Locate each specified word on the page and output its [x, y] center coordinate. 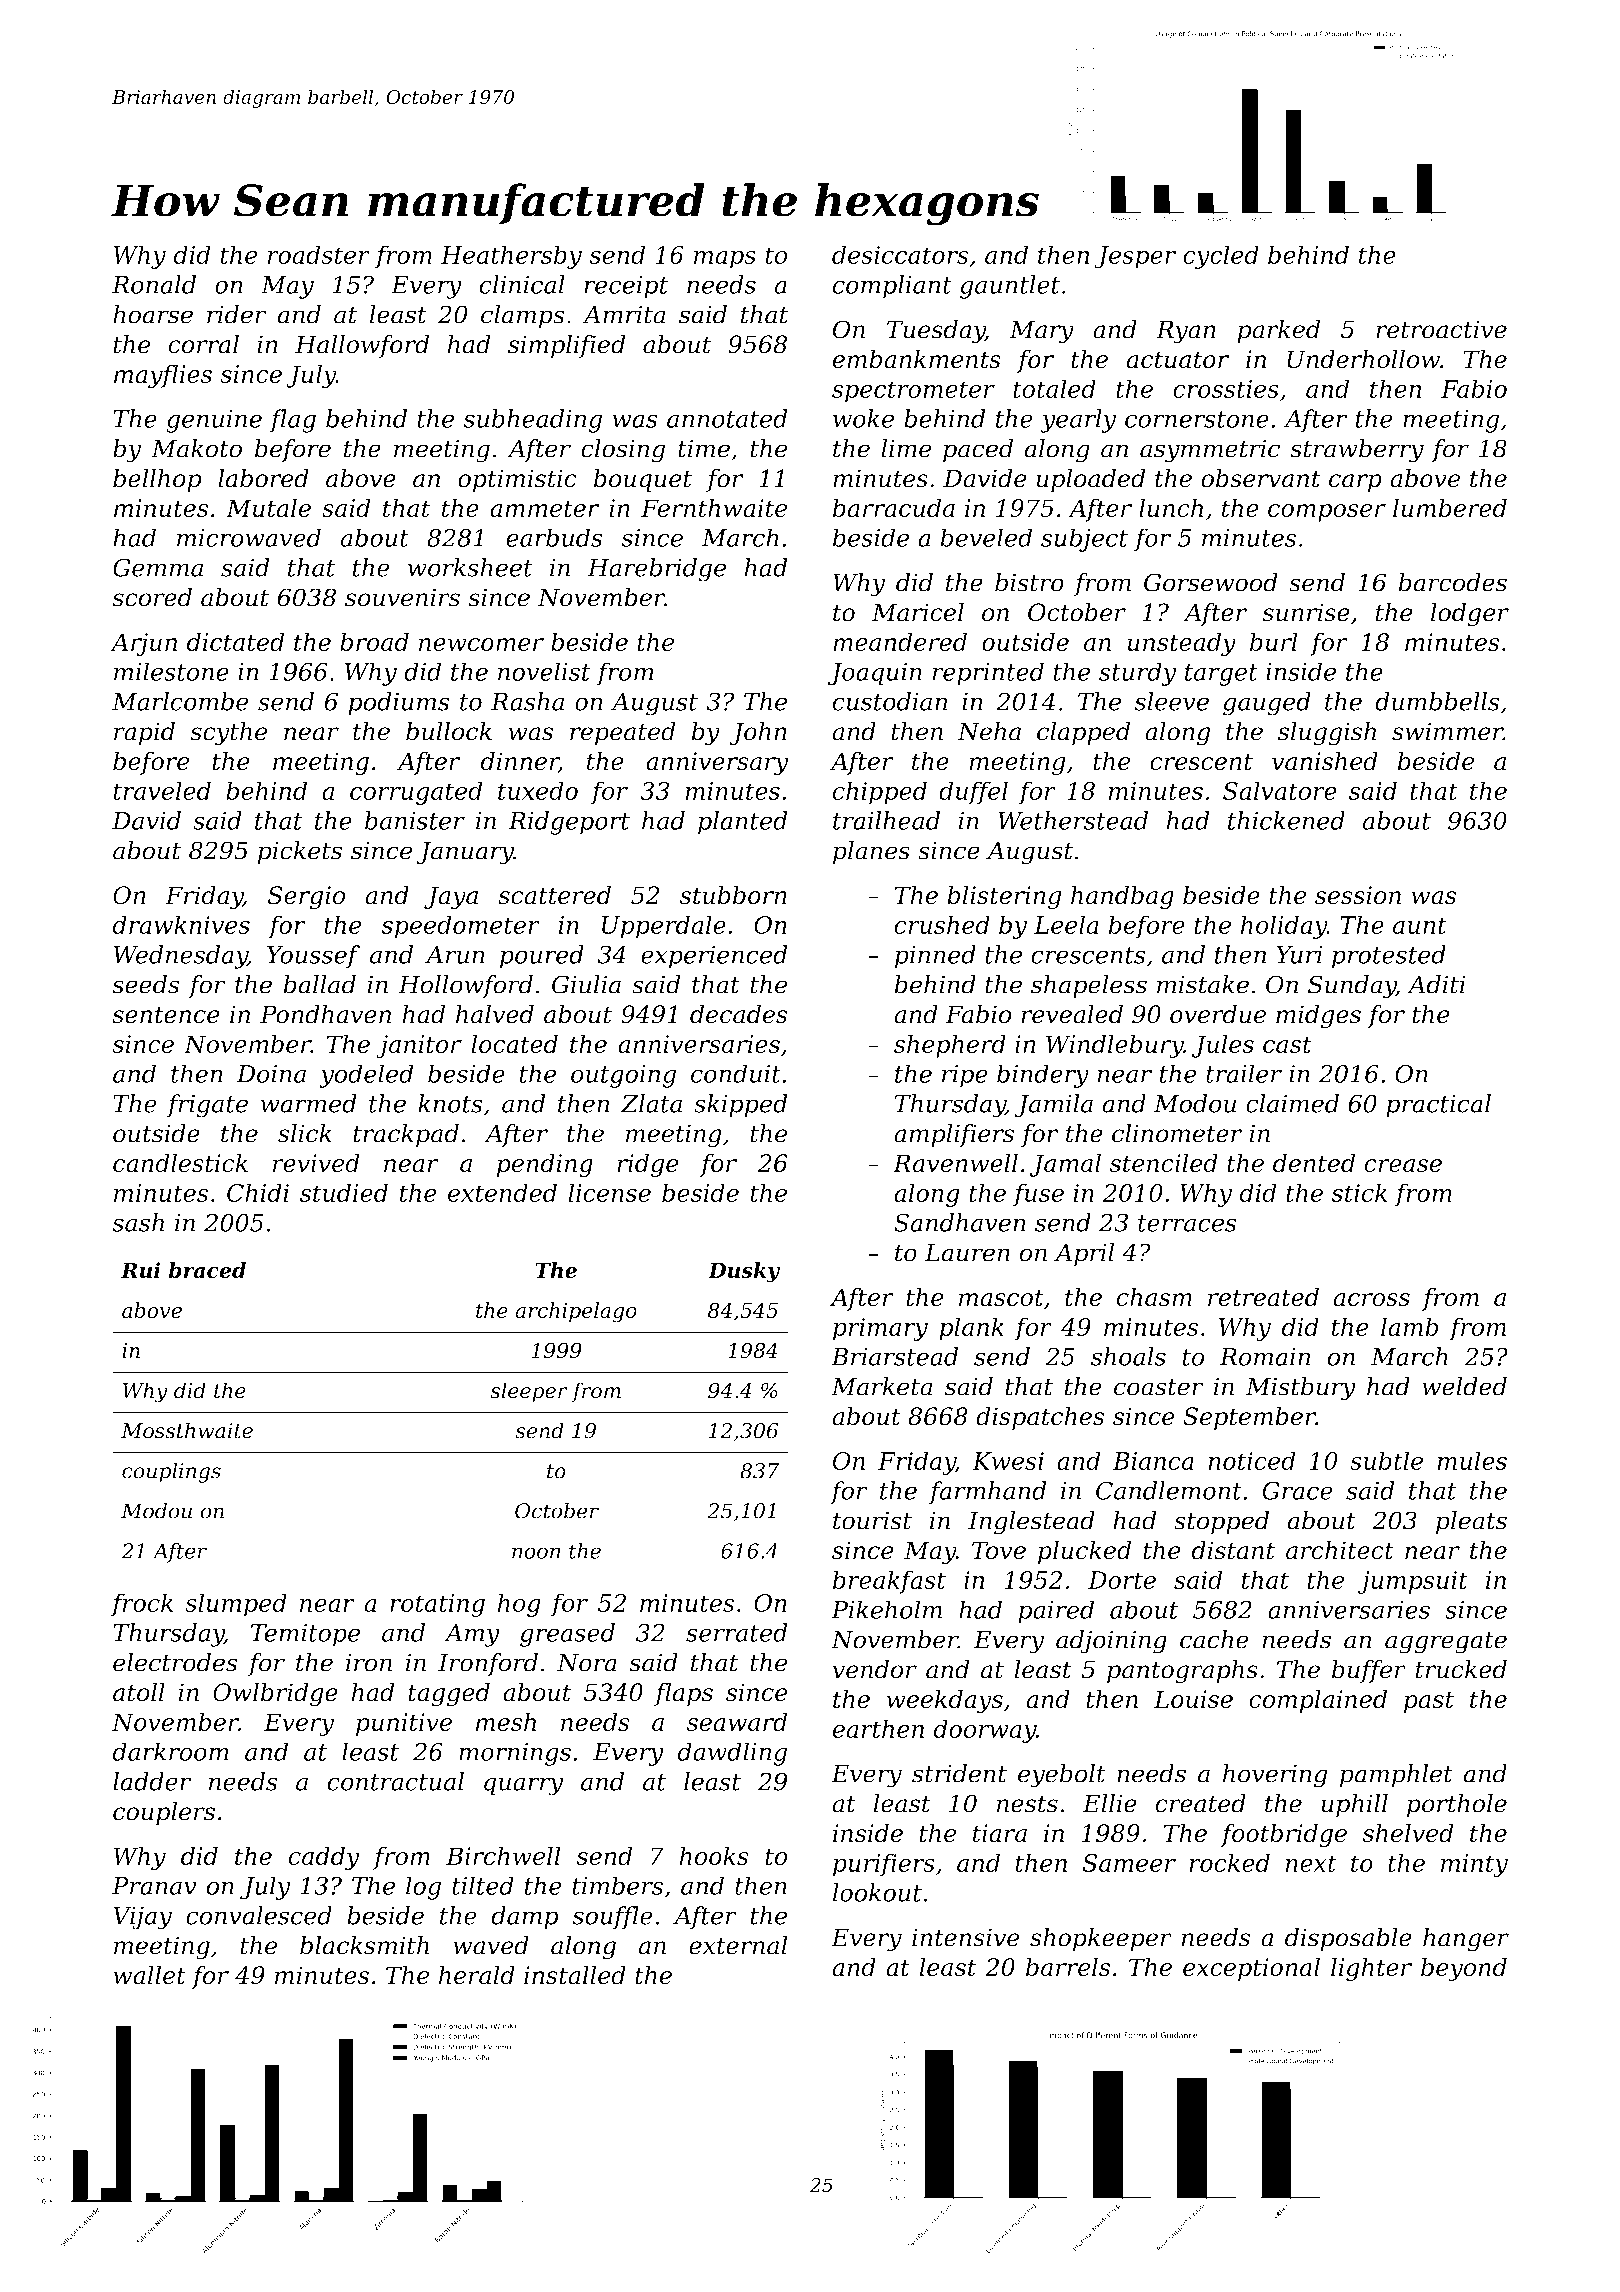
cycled [1221, 257]
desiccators [900, 254]
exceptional [1251, 1969]
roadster [319, 254]
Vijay [142, 1918]
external [738, 1945]
